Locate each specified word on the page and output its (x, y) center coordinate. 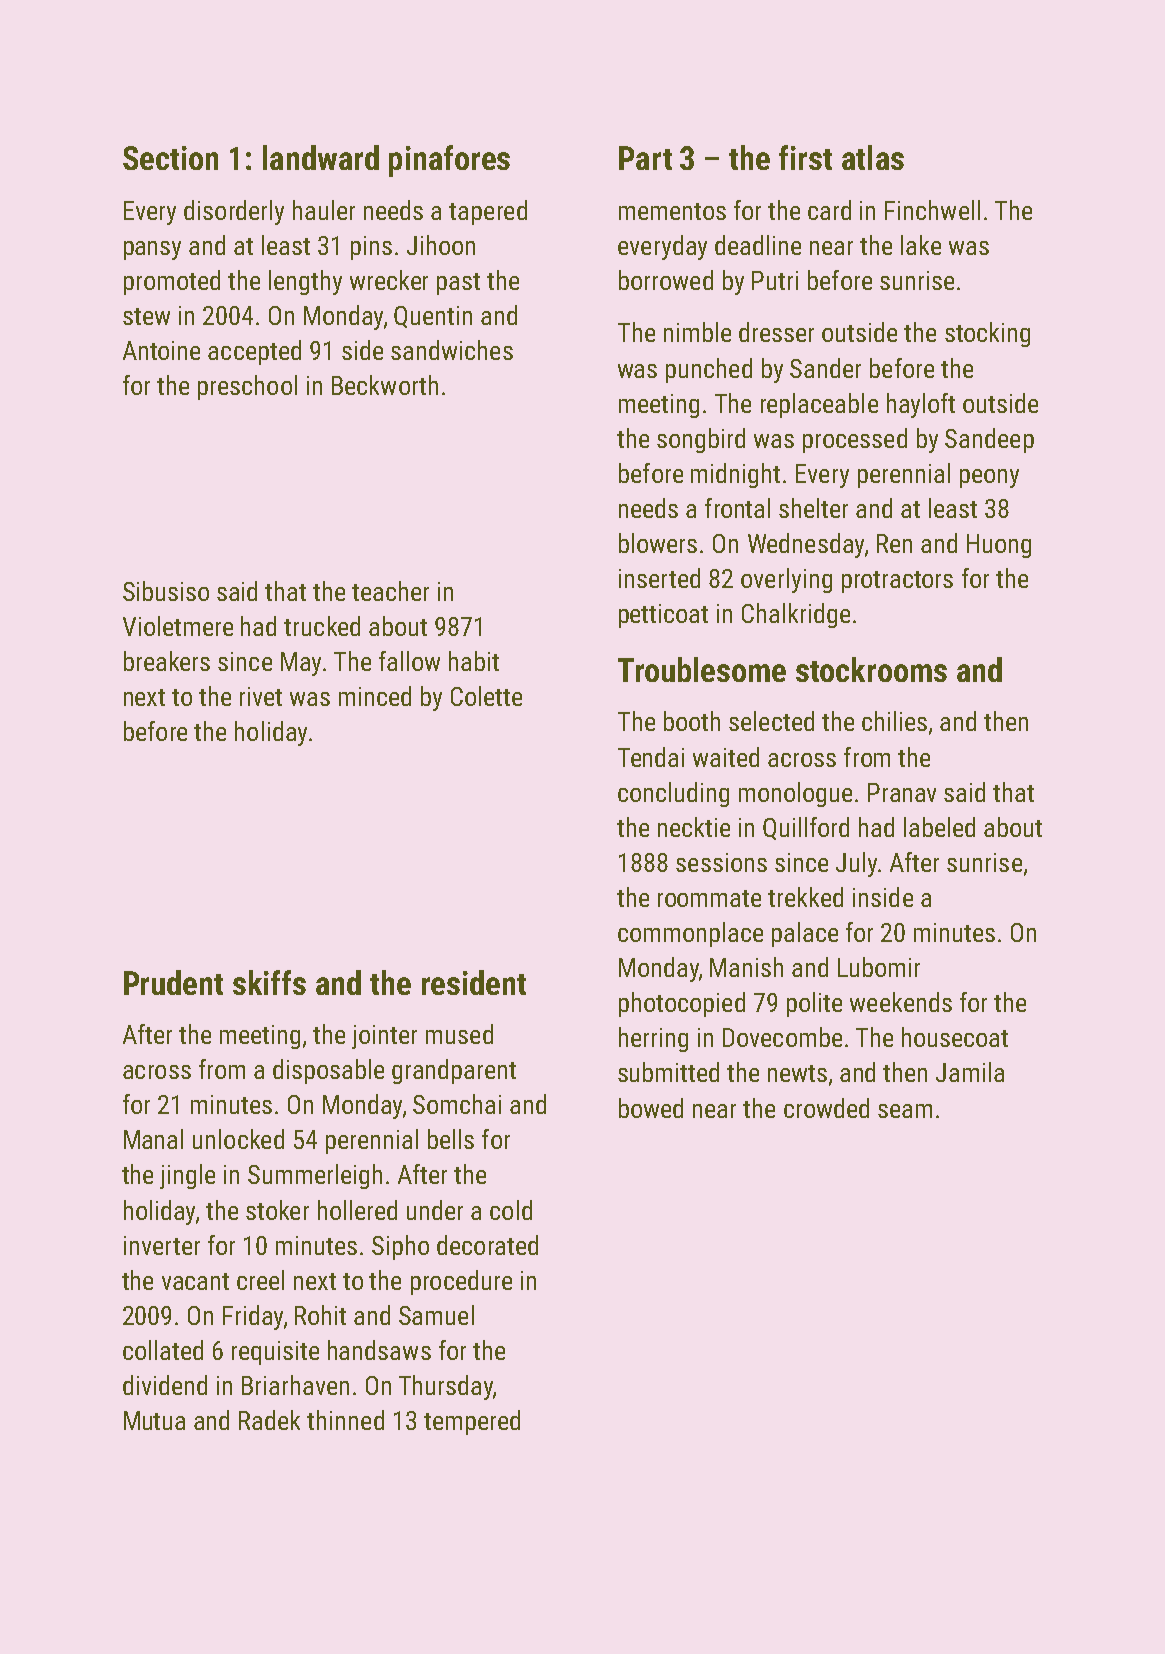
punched (709, 370)
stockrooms (871, 669)
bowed (651, 1108)
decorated (487, 1245)
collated (163, 1350)
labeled (939, 827)
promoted (172, 282)
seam (905, 1111)
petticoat (663, 616)
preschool (247, 387)
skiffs (269, 982)
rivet (261, 696)
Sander (825, 368)
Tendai (651, 757)
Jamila (970, 1072)
